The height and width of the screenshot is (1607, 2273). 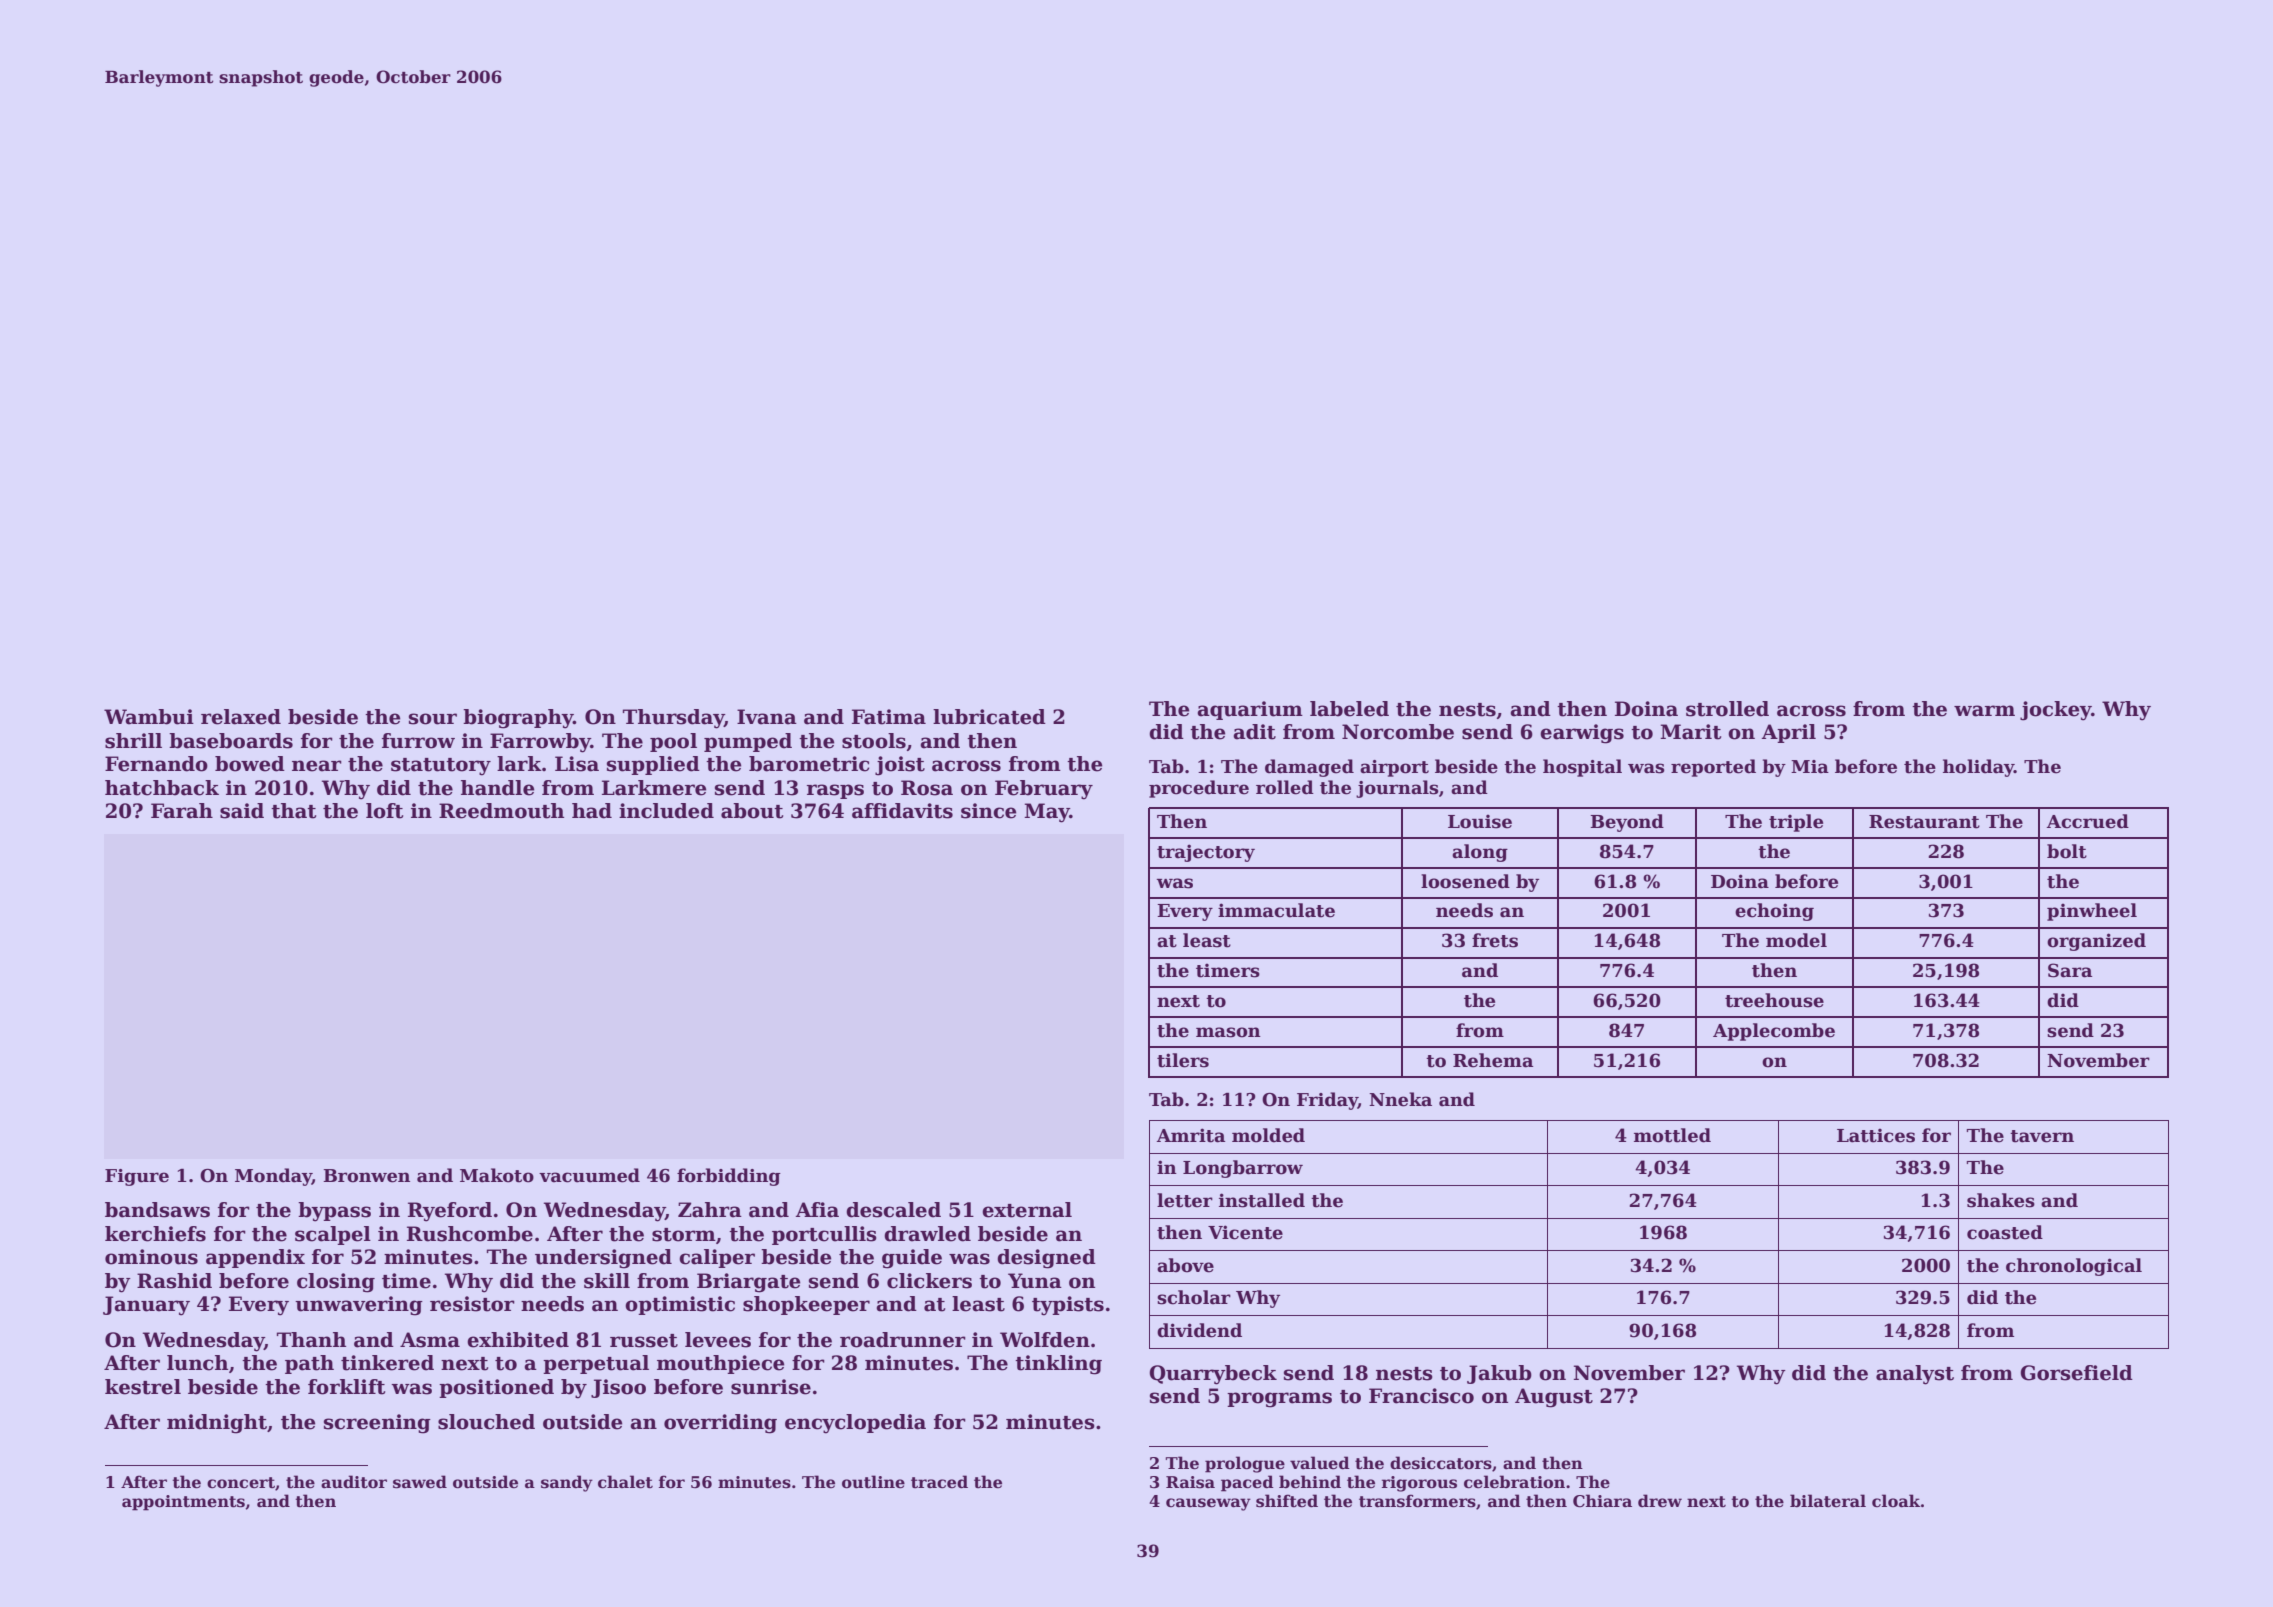 What do you see at coordinates (334, 1212) in the screenshot?
I see `bypass` at bounding box center [334, 1212].
